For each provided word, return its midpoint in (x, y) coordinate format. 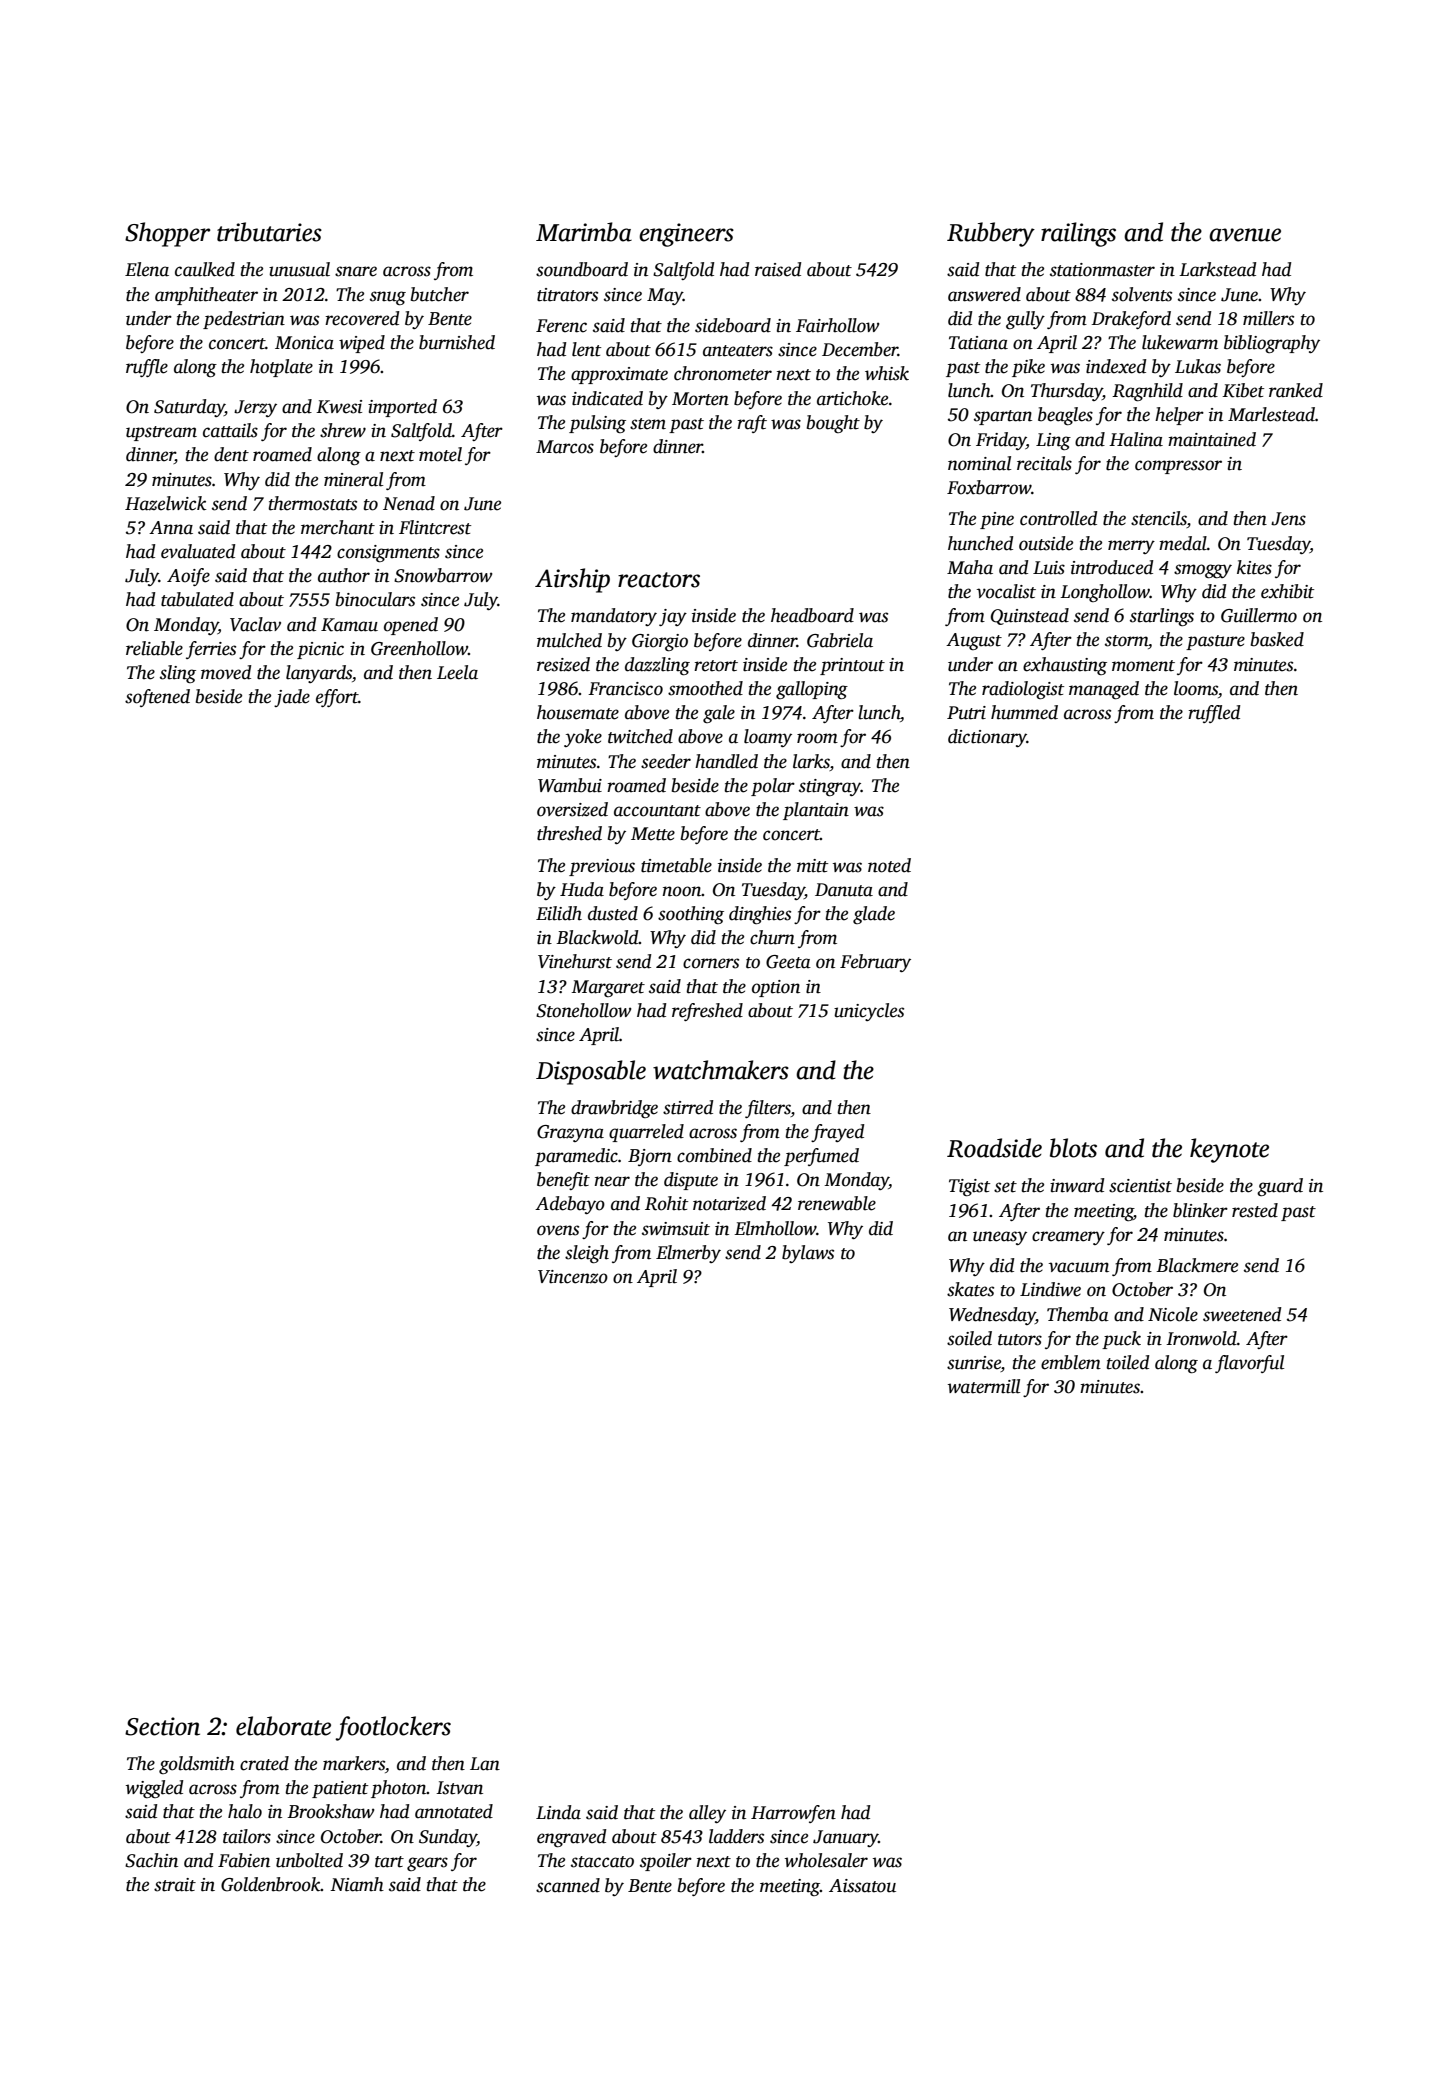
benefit (563, 1181)
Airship (572, 580)
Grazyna (570, 1133)
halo (245, 1811)
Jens (1288, 519)
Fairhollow (838, 325)
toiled (1127, 1362)
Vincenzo (573, 1277)
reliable (154, 648)
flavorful (1249, 1364)
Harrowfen (793, 1814)
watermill (984, 1386)
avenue (1245, 235)
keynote (1229, 1150)
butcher (440, 294)
